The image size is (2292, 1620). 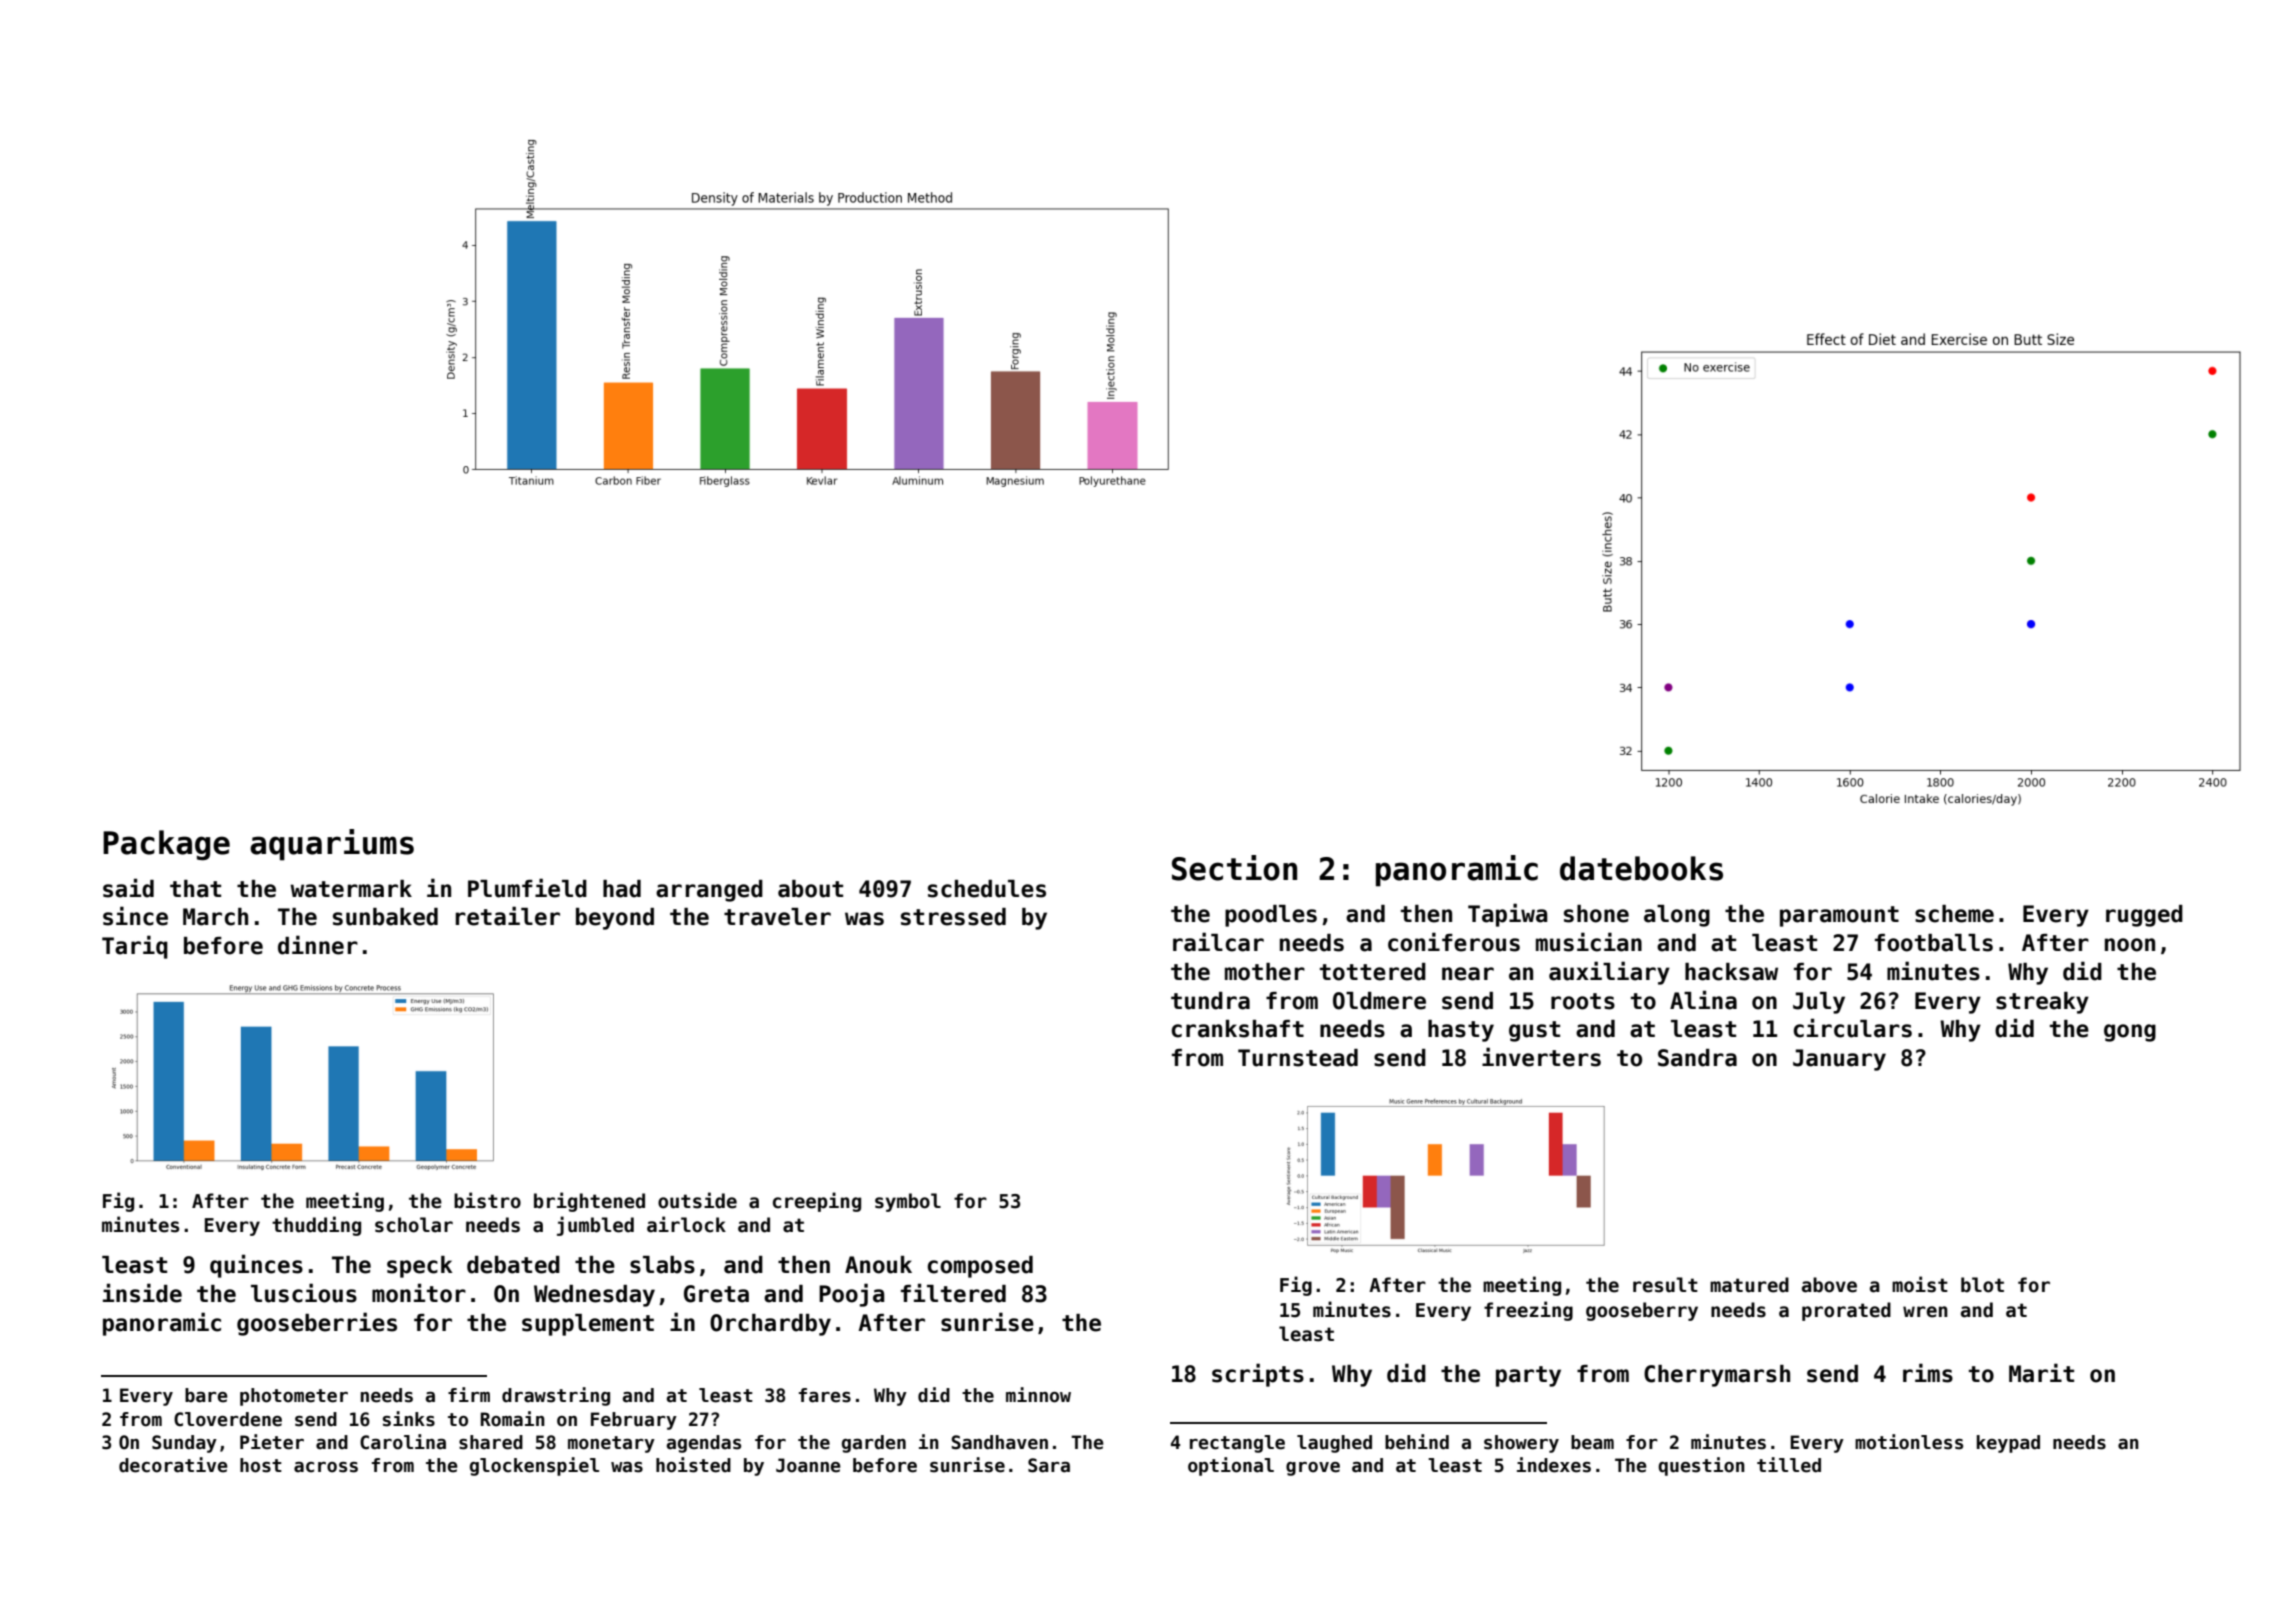 What do you see at coordinates (1954, 914) in the document?
I see `scheme` at bounding box center [1954, 914].
